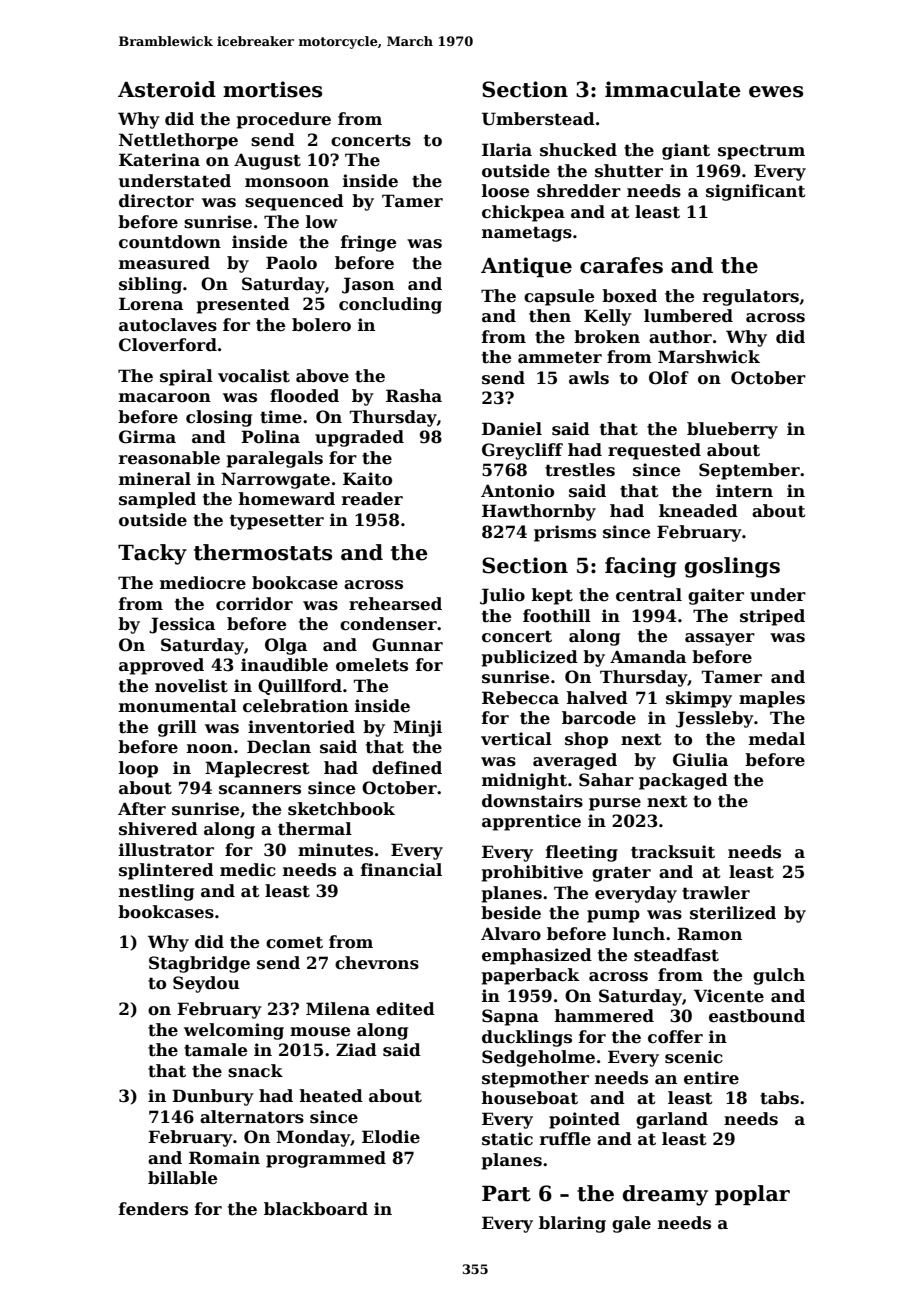  Describe the element at coordinates (157, 500) in the document. I see `sampled` at that location.
